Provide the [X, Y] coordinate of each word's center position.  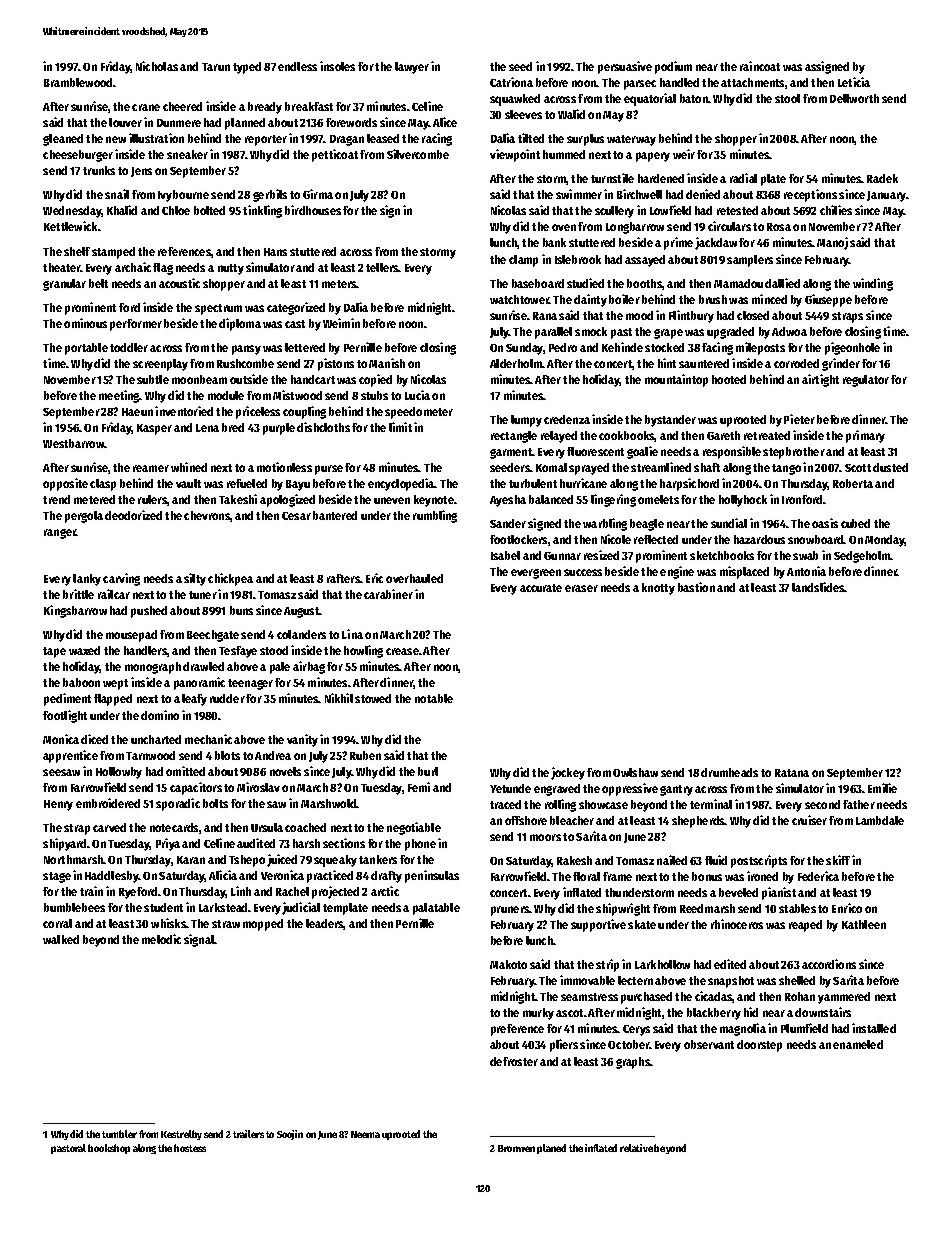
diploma [240, 324]
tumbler [119, 1134]
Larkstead [223, 907]
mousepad [131, 636]
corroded [796, 363]
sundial [729, 523]
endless [297, 66]
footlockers [518, 539]
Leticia [854, 82]
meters [339, 284]
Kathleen [864, 924]
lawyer [412, 68]
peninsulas [432, 876]
